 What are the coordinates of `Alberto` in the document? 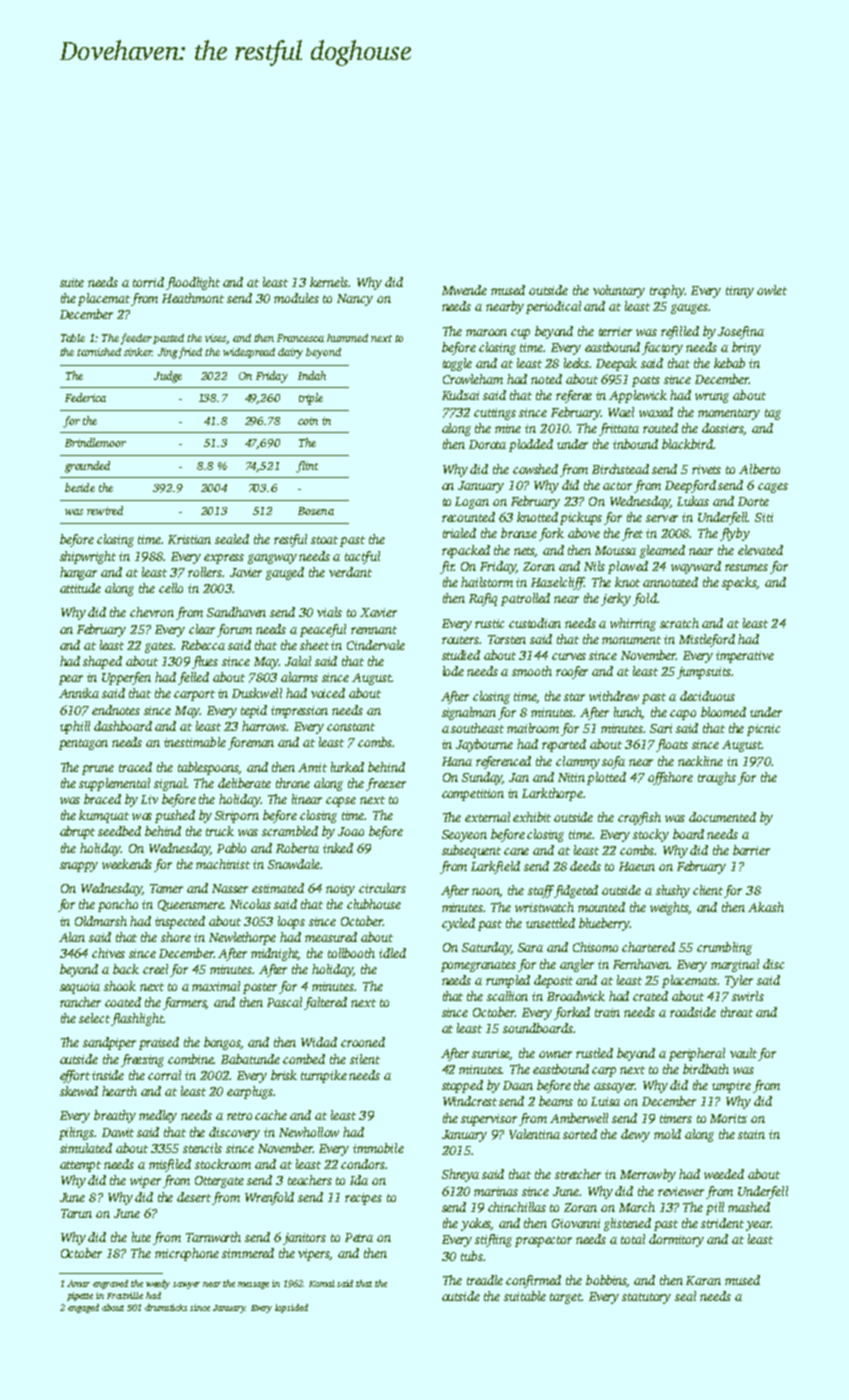 It's located at (759, 469).
